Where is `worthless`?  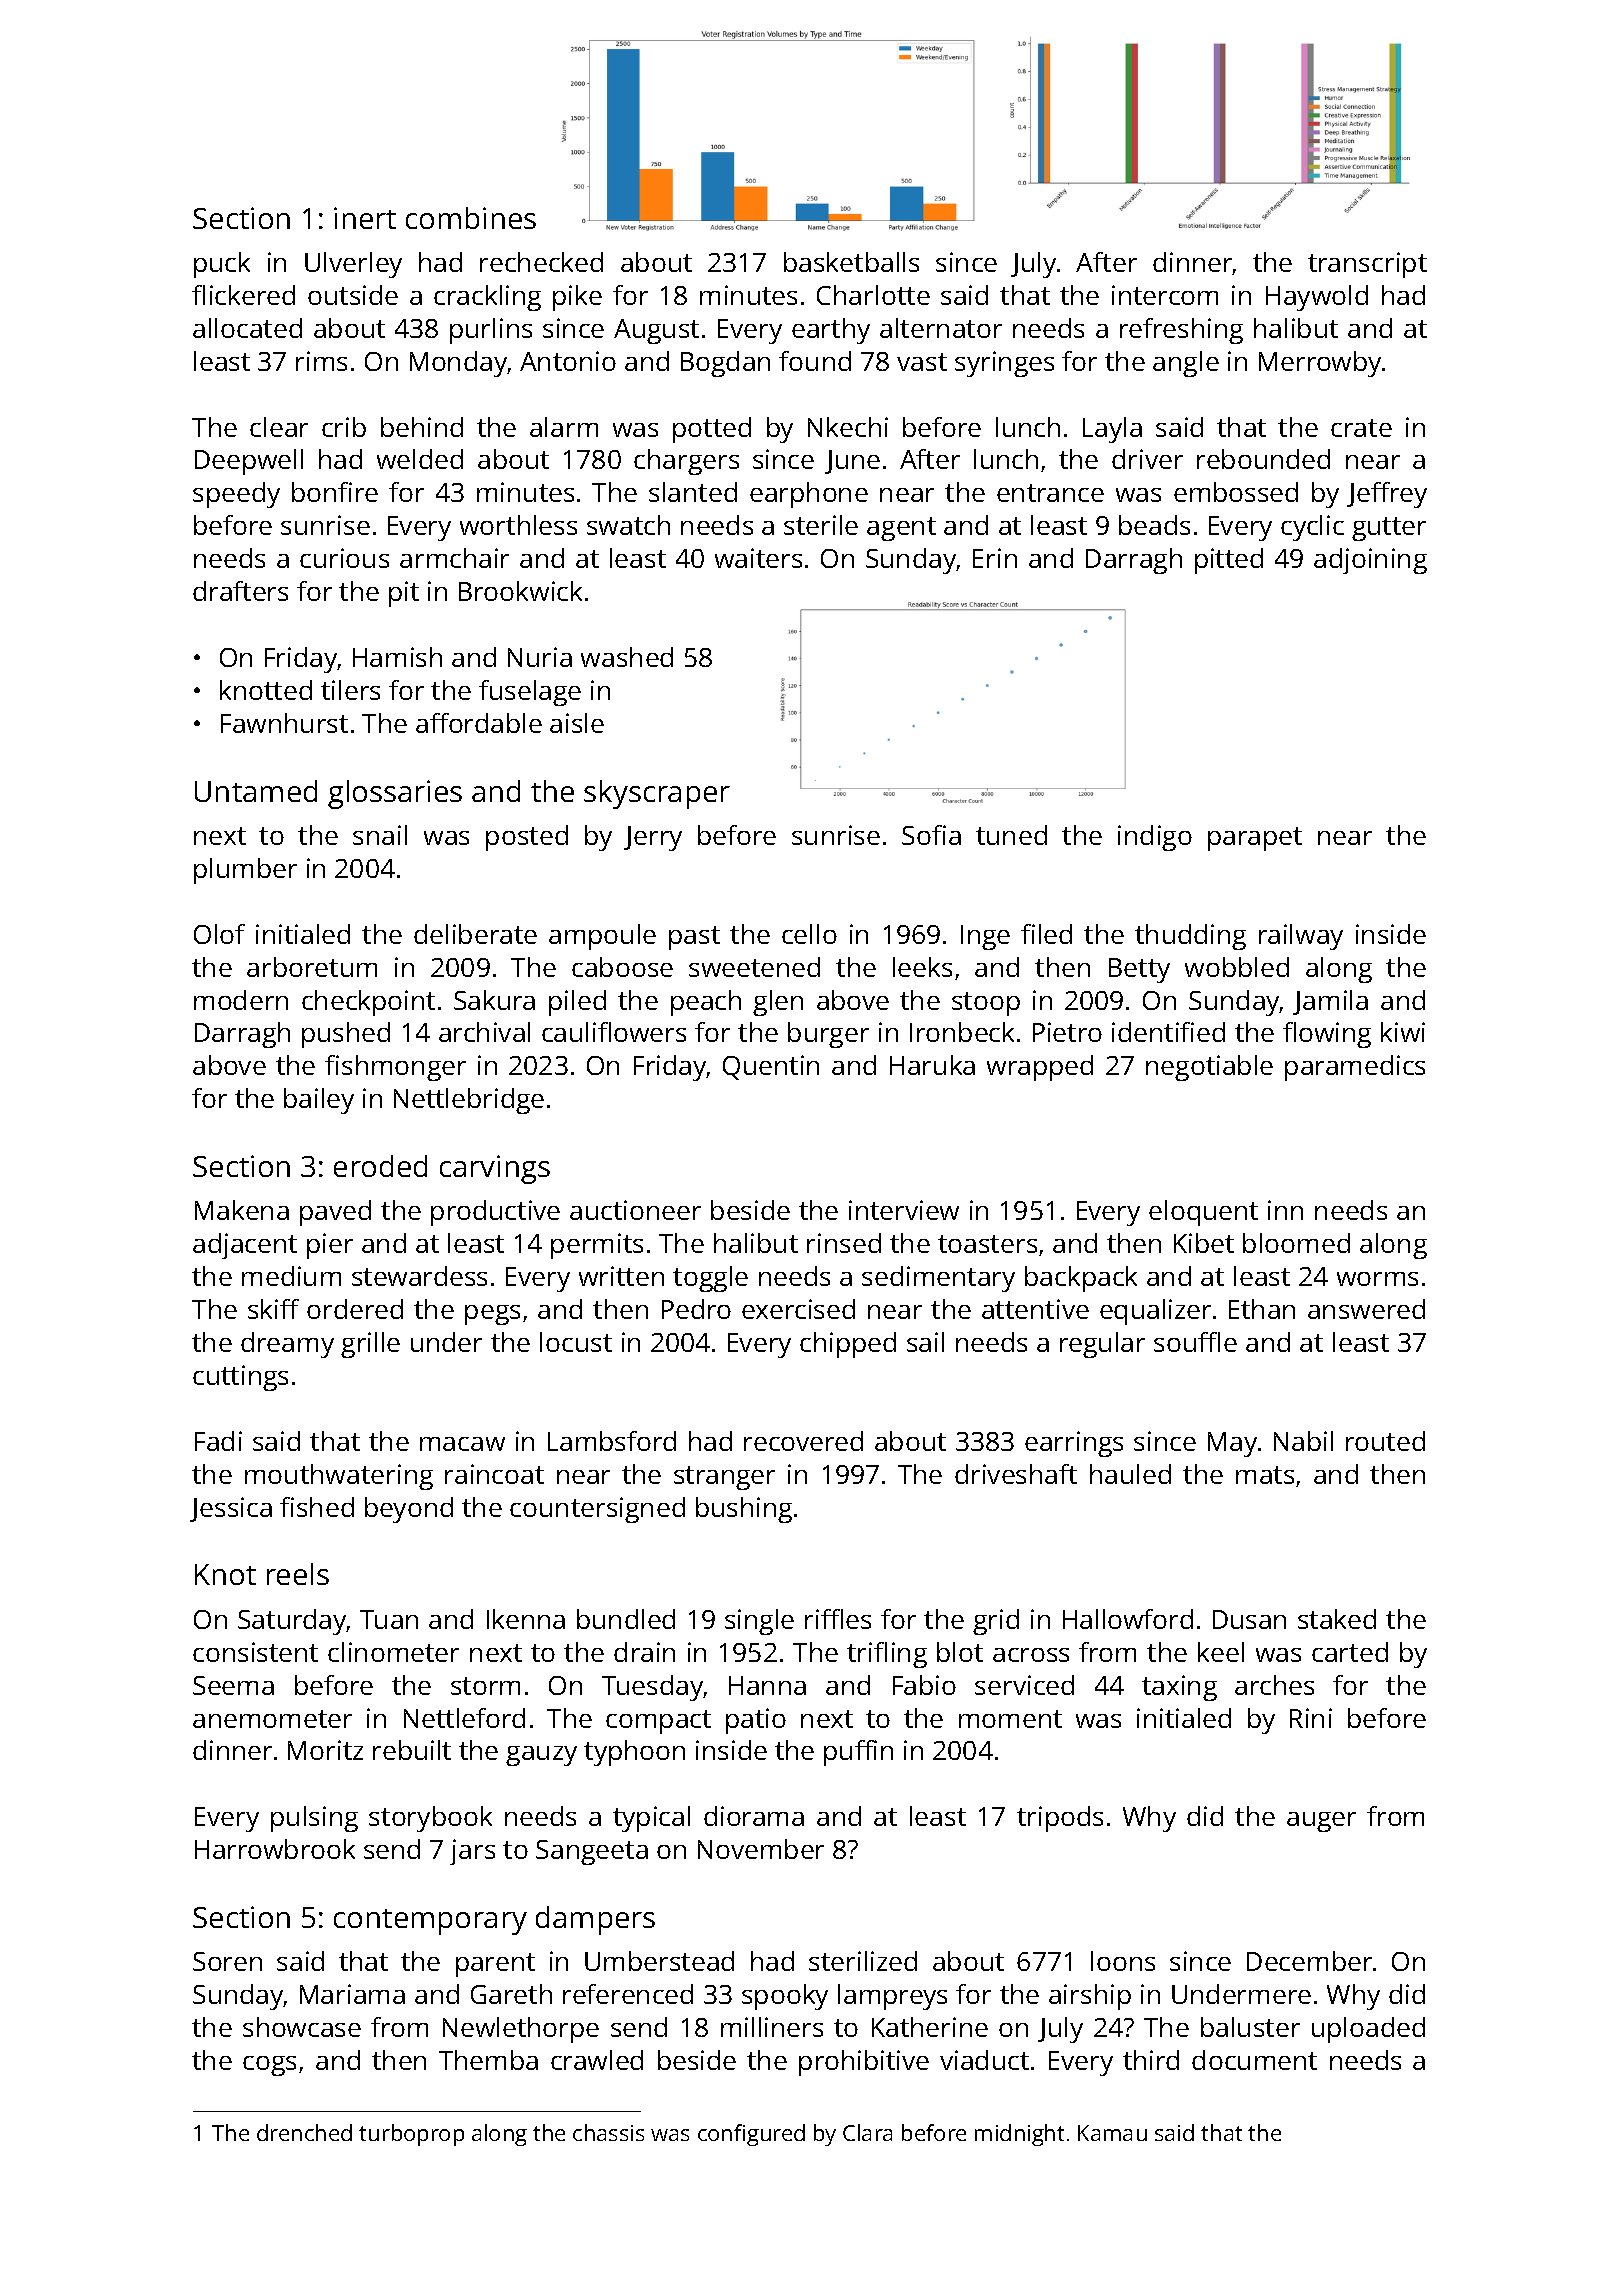
worthless is located at coordinates (518, 525).
